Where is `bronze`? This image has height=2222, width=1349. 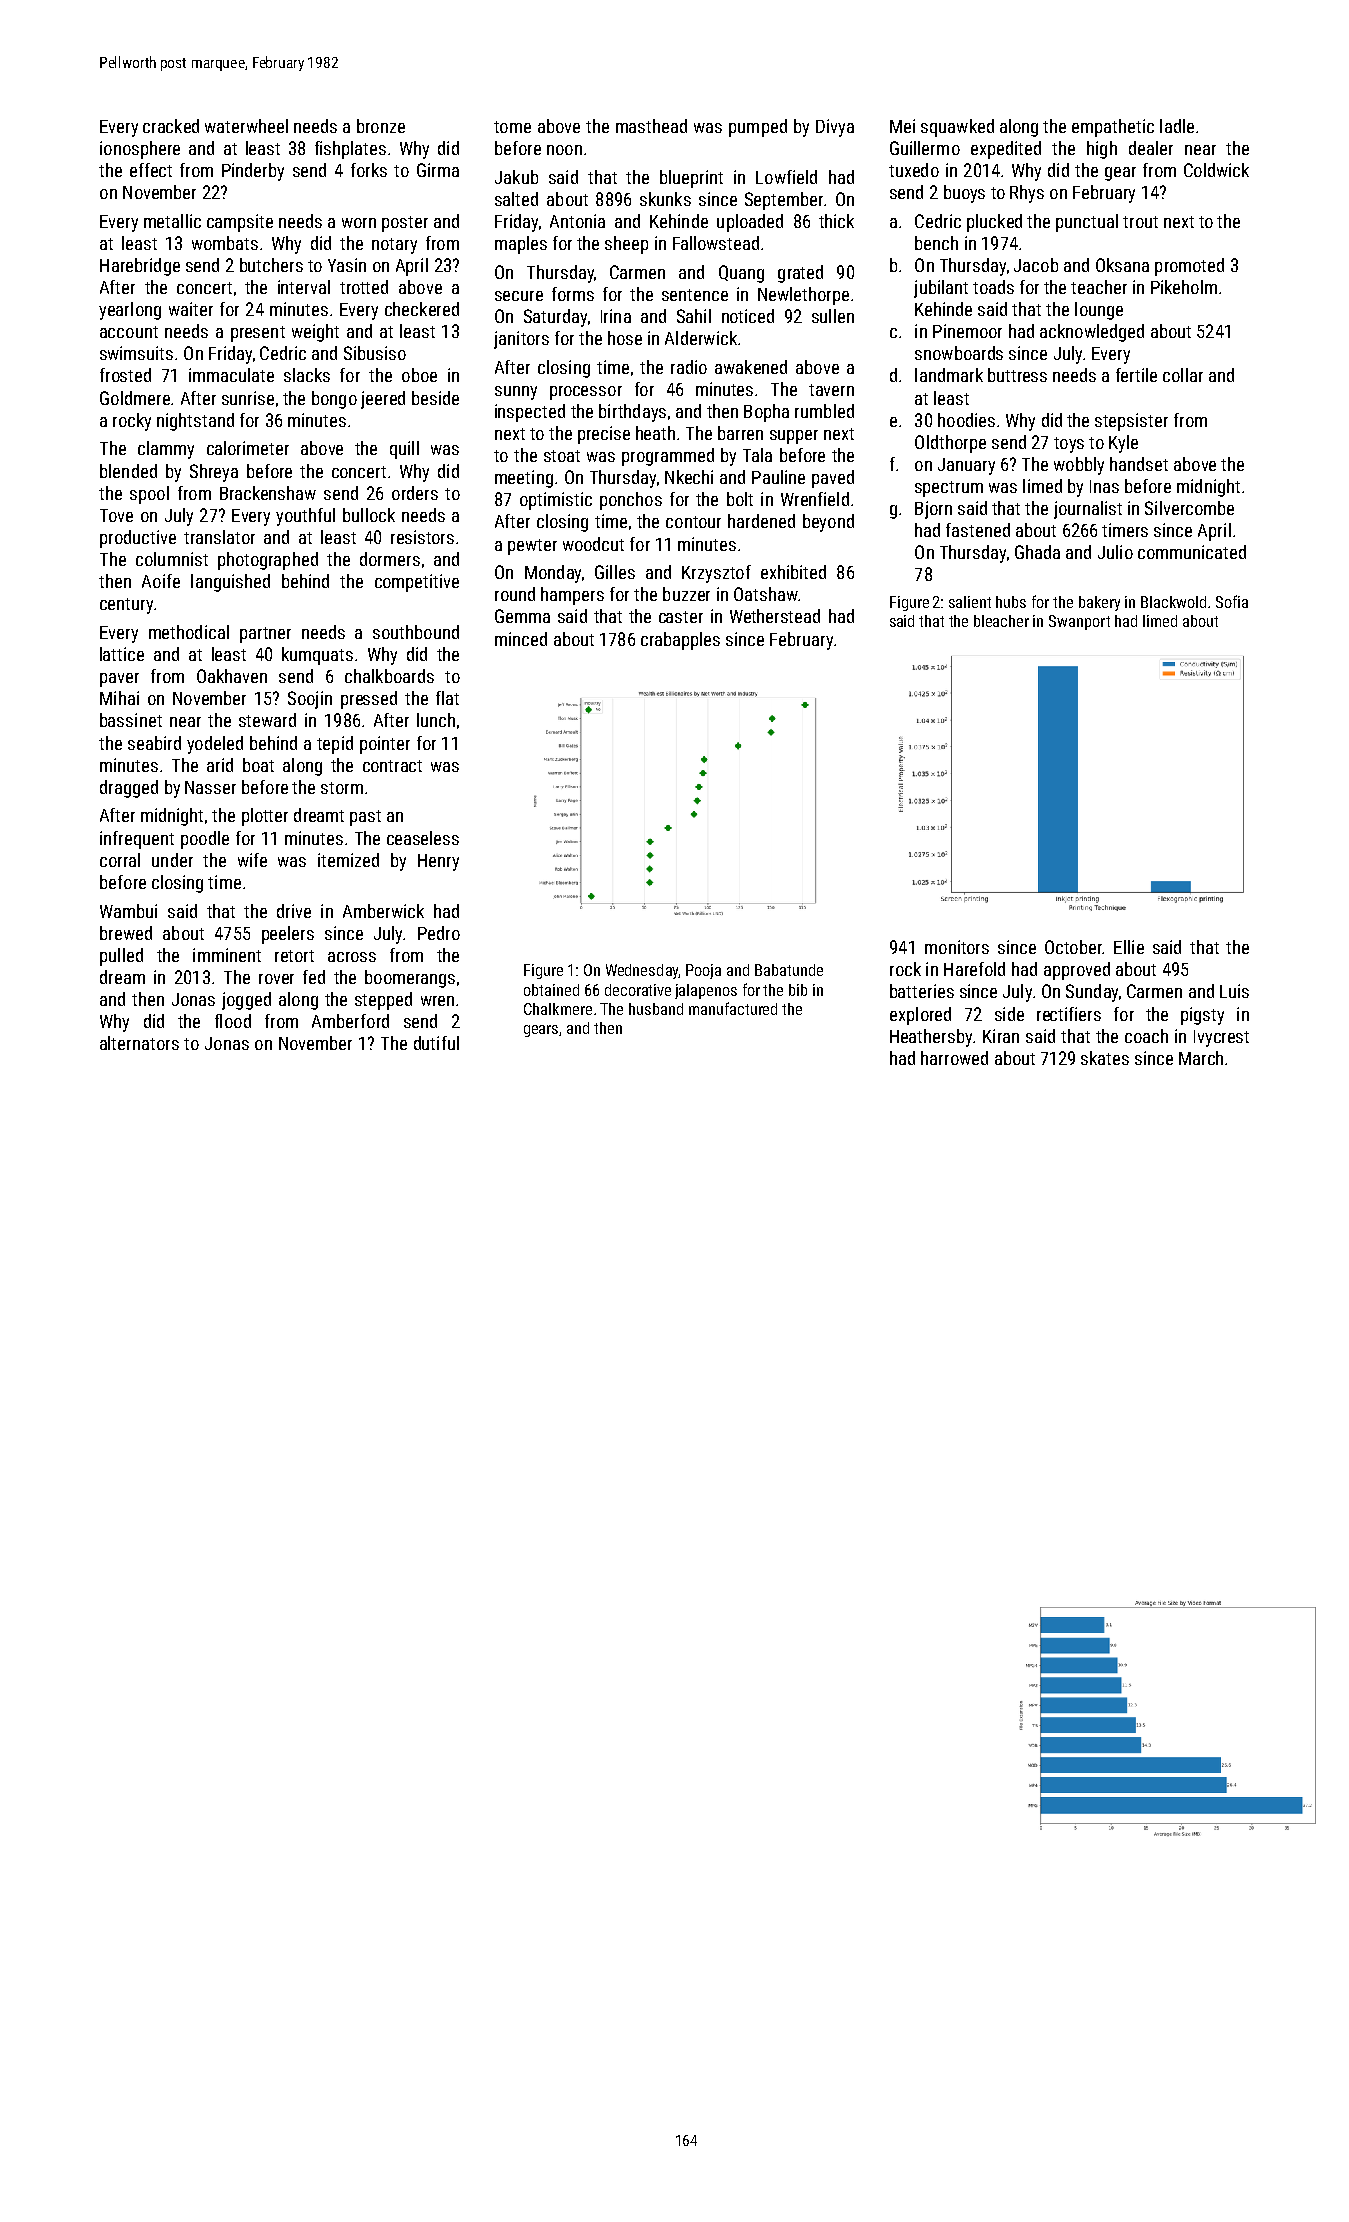 bronze is located at coordinates (381, 126).
